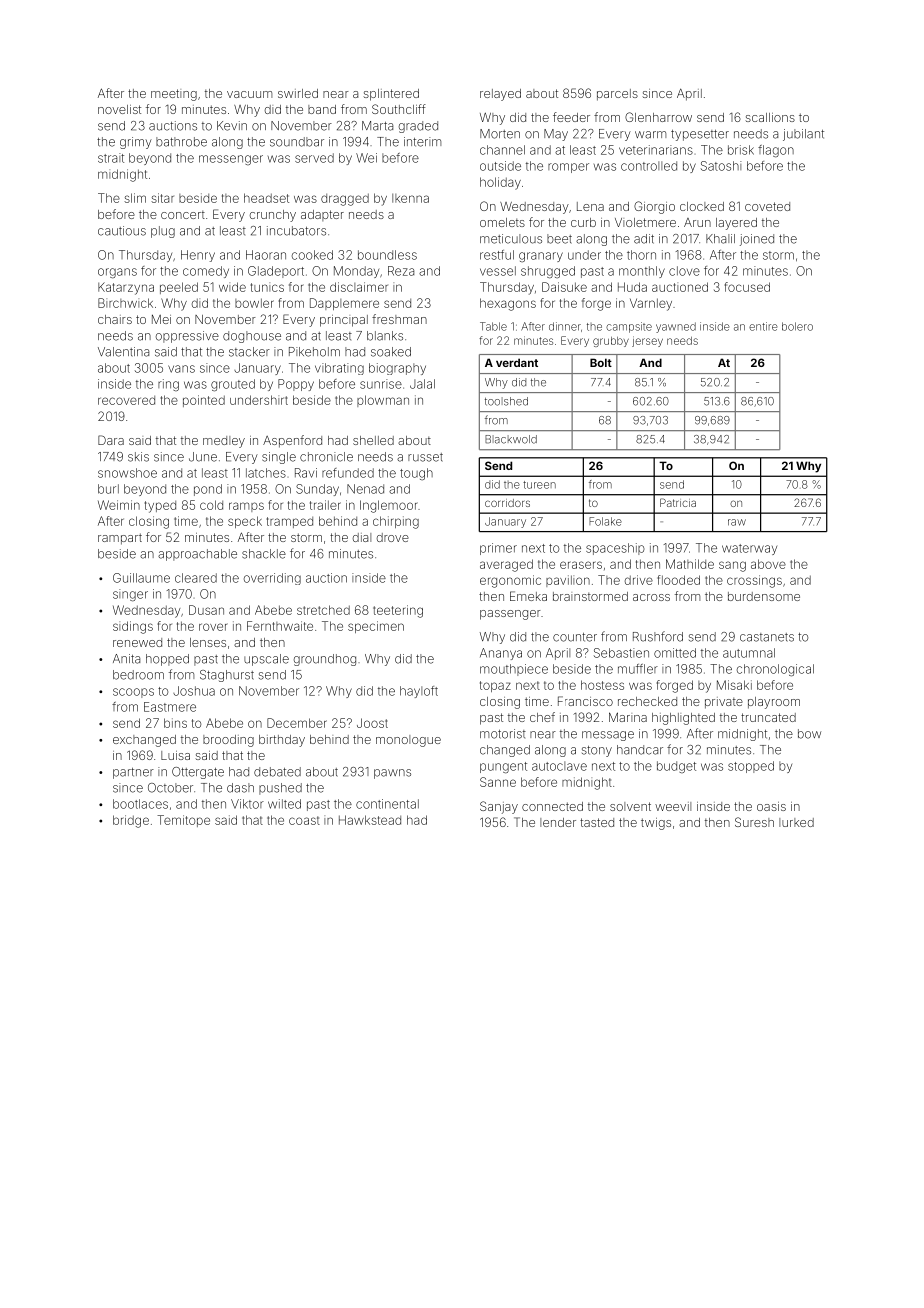  Describe the element at coordinates (245, 522) in the document. I see `speck` at that location.
